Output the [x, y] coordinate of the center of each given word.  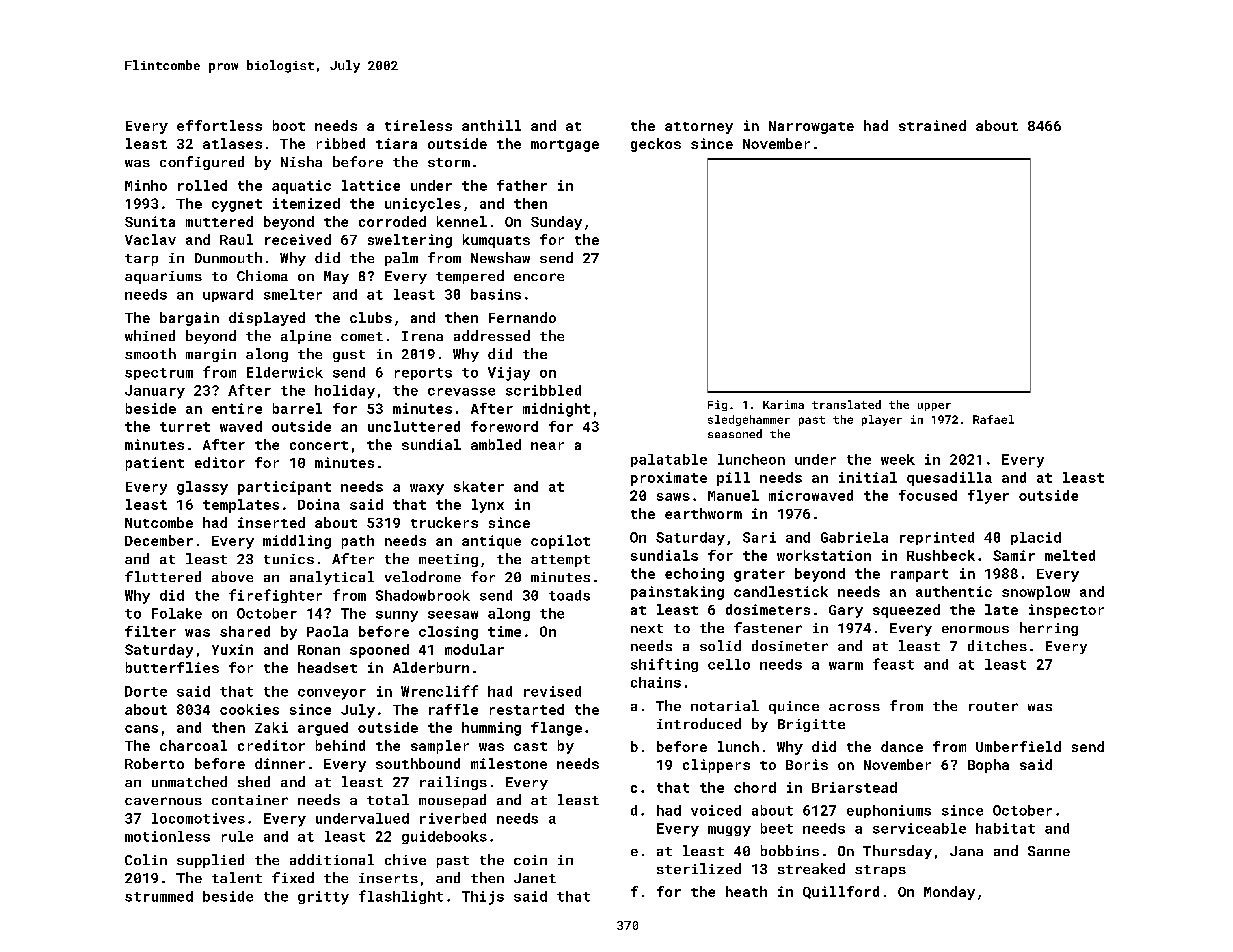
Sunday [556, 223]
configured [202, 163]
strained [932, 125]
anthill [491, 125]
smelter [293, 294]
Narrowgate [811, 127]
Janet [535, 878]
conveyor [332, 694]
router [993, 706]
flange [556, 729]
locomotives [198, 818]
